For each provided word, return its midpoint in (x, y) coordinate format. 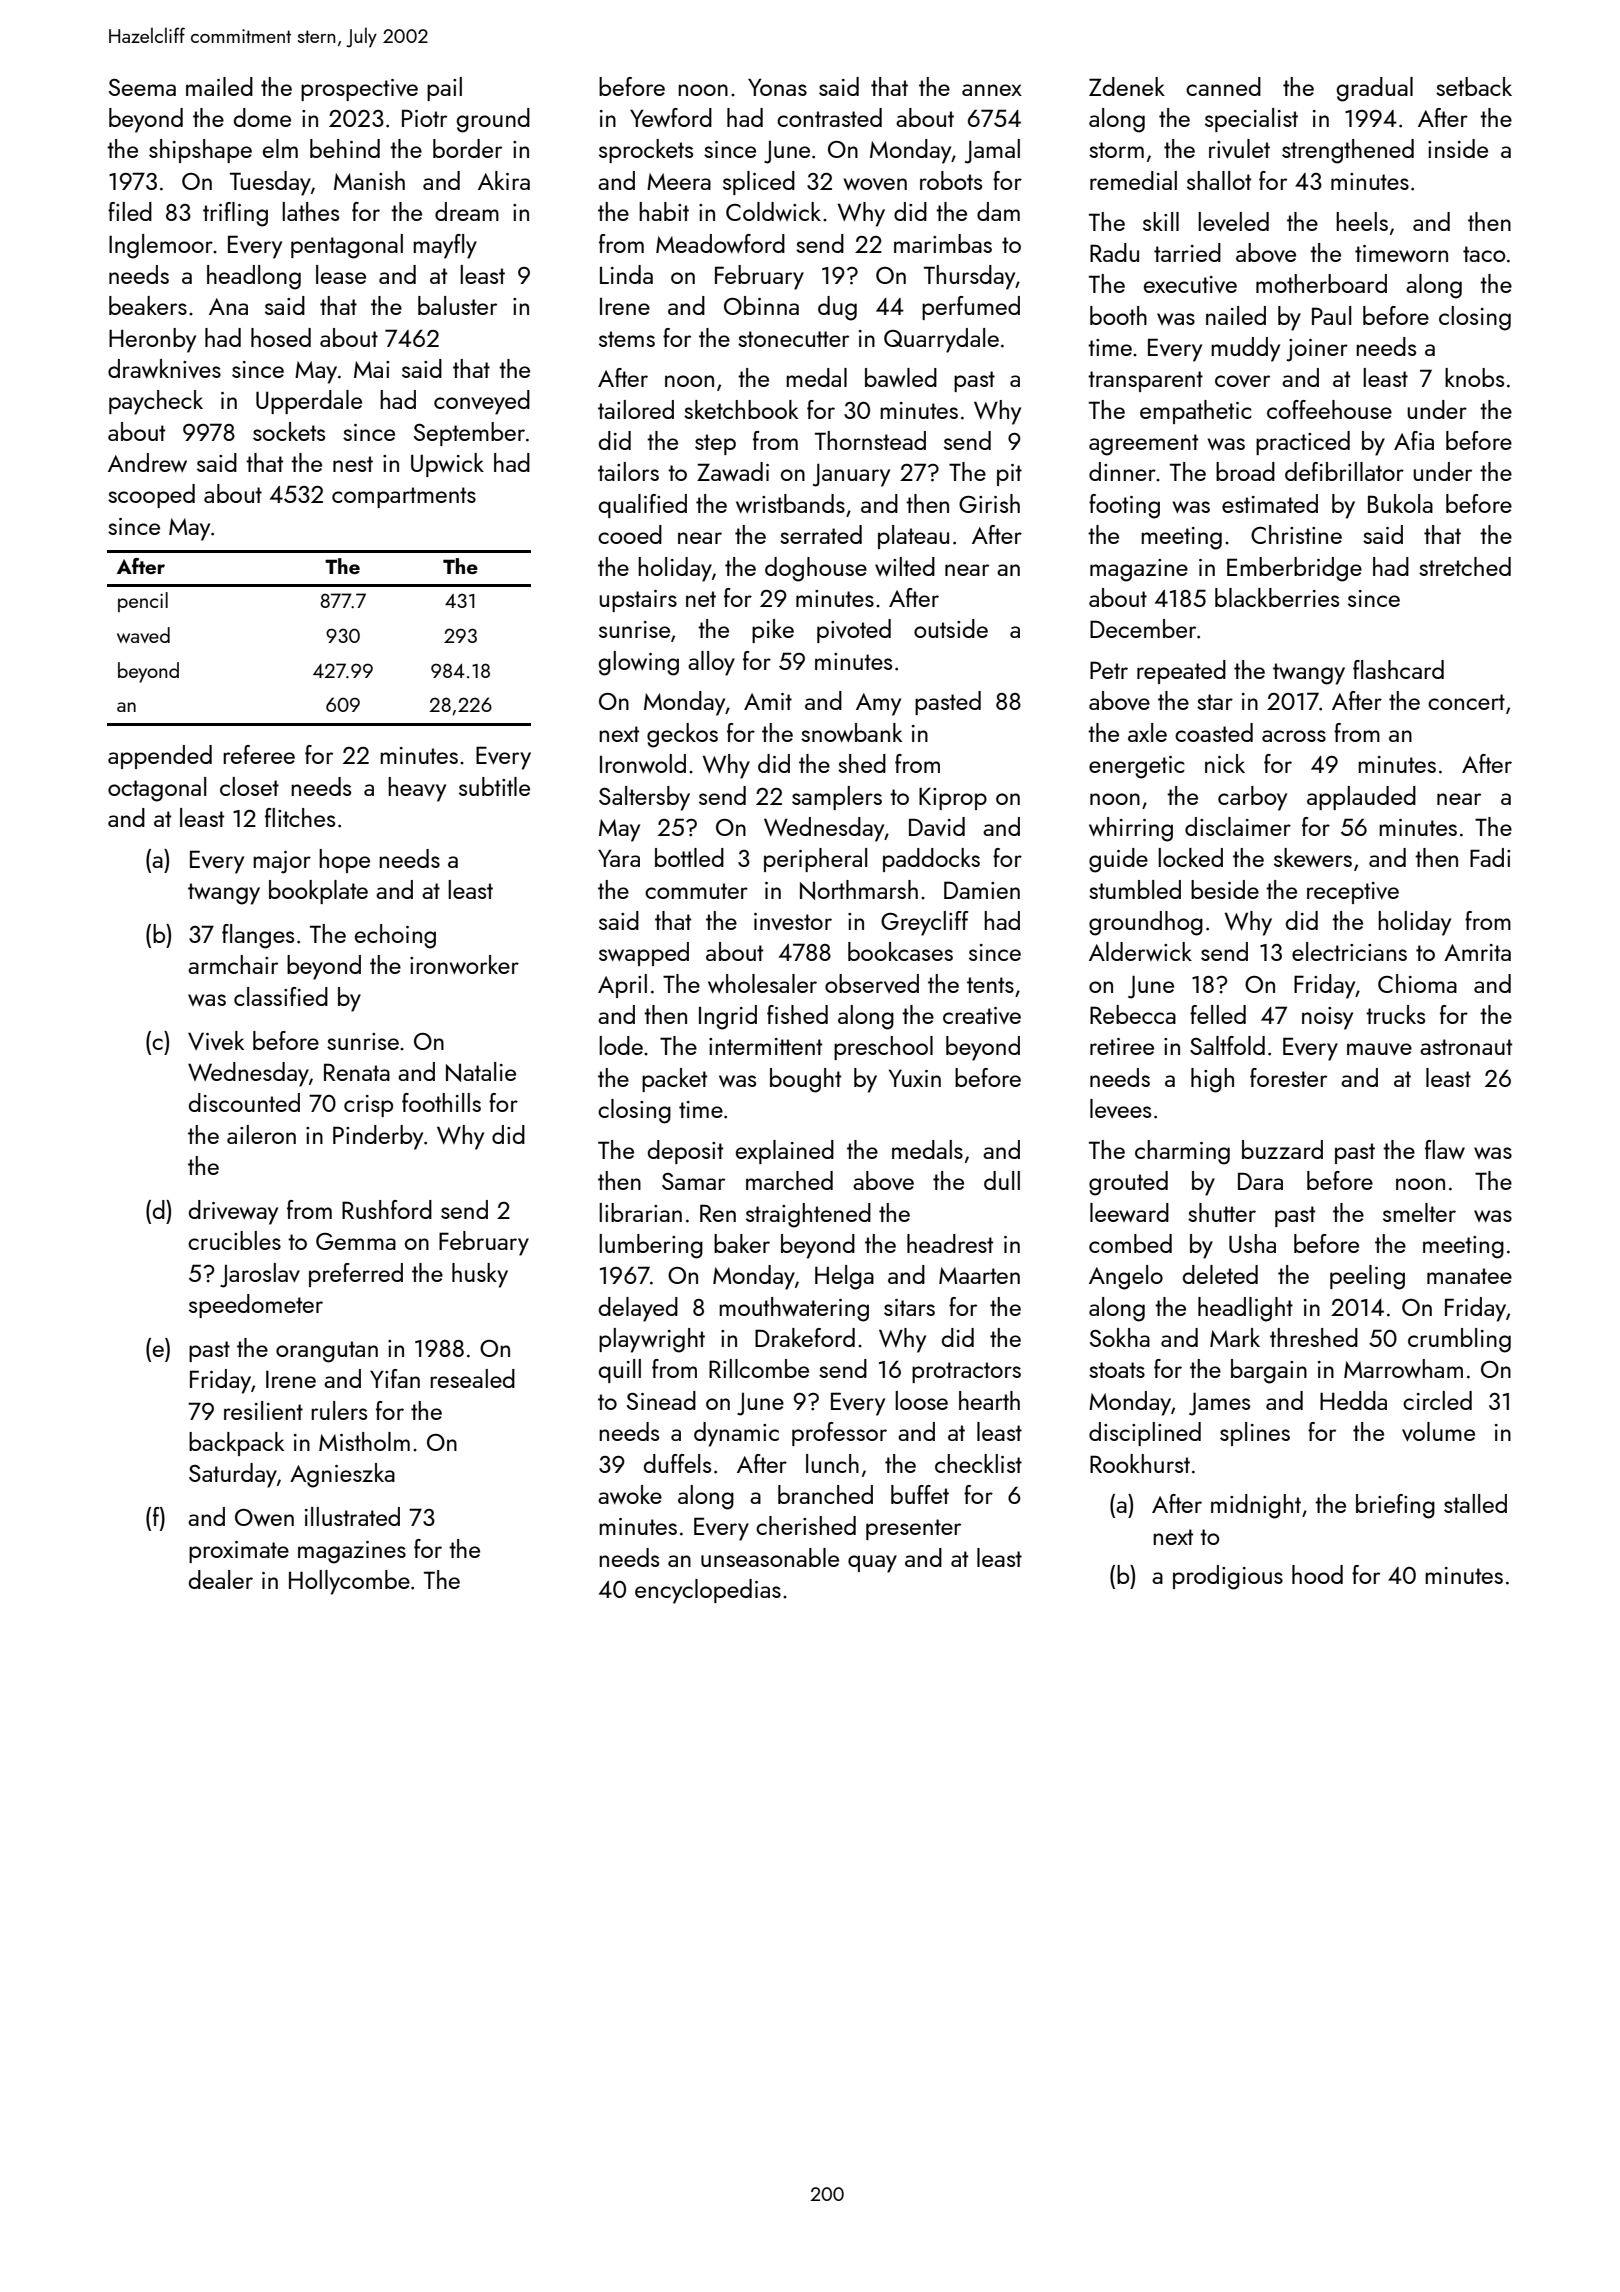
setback (1474, 86)
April (622, 986)
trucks (1395, 1014)
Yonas (777, 87)
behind (345, 148)
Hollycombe (349, 1582)
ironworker (464, 964)
